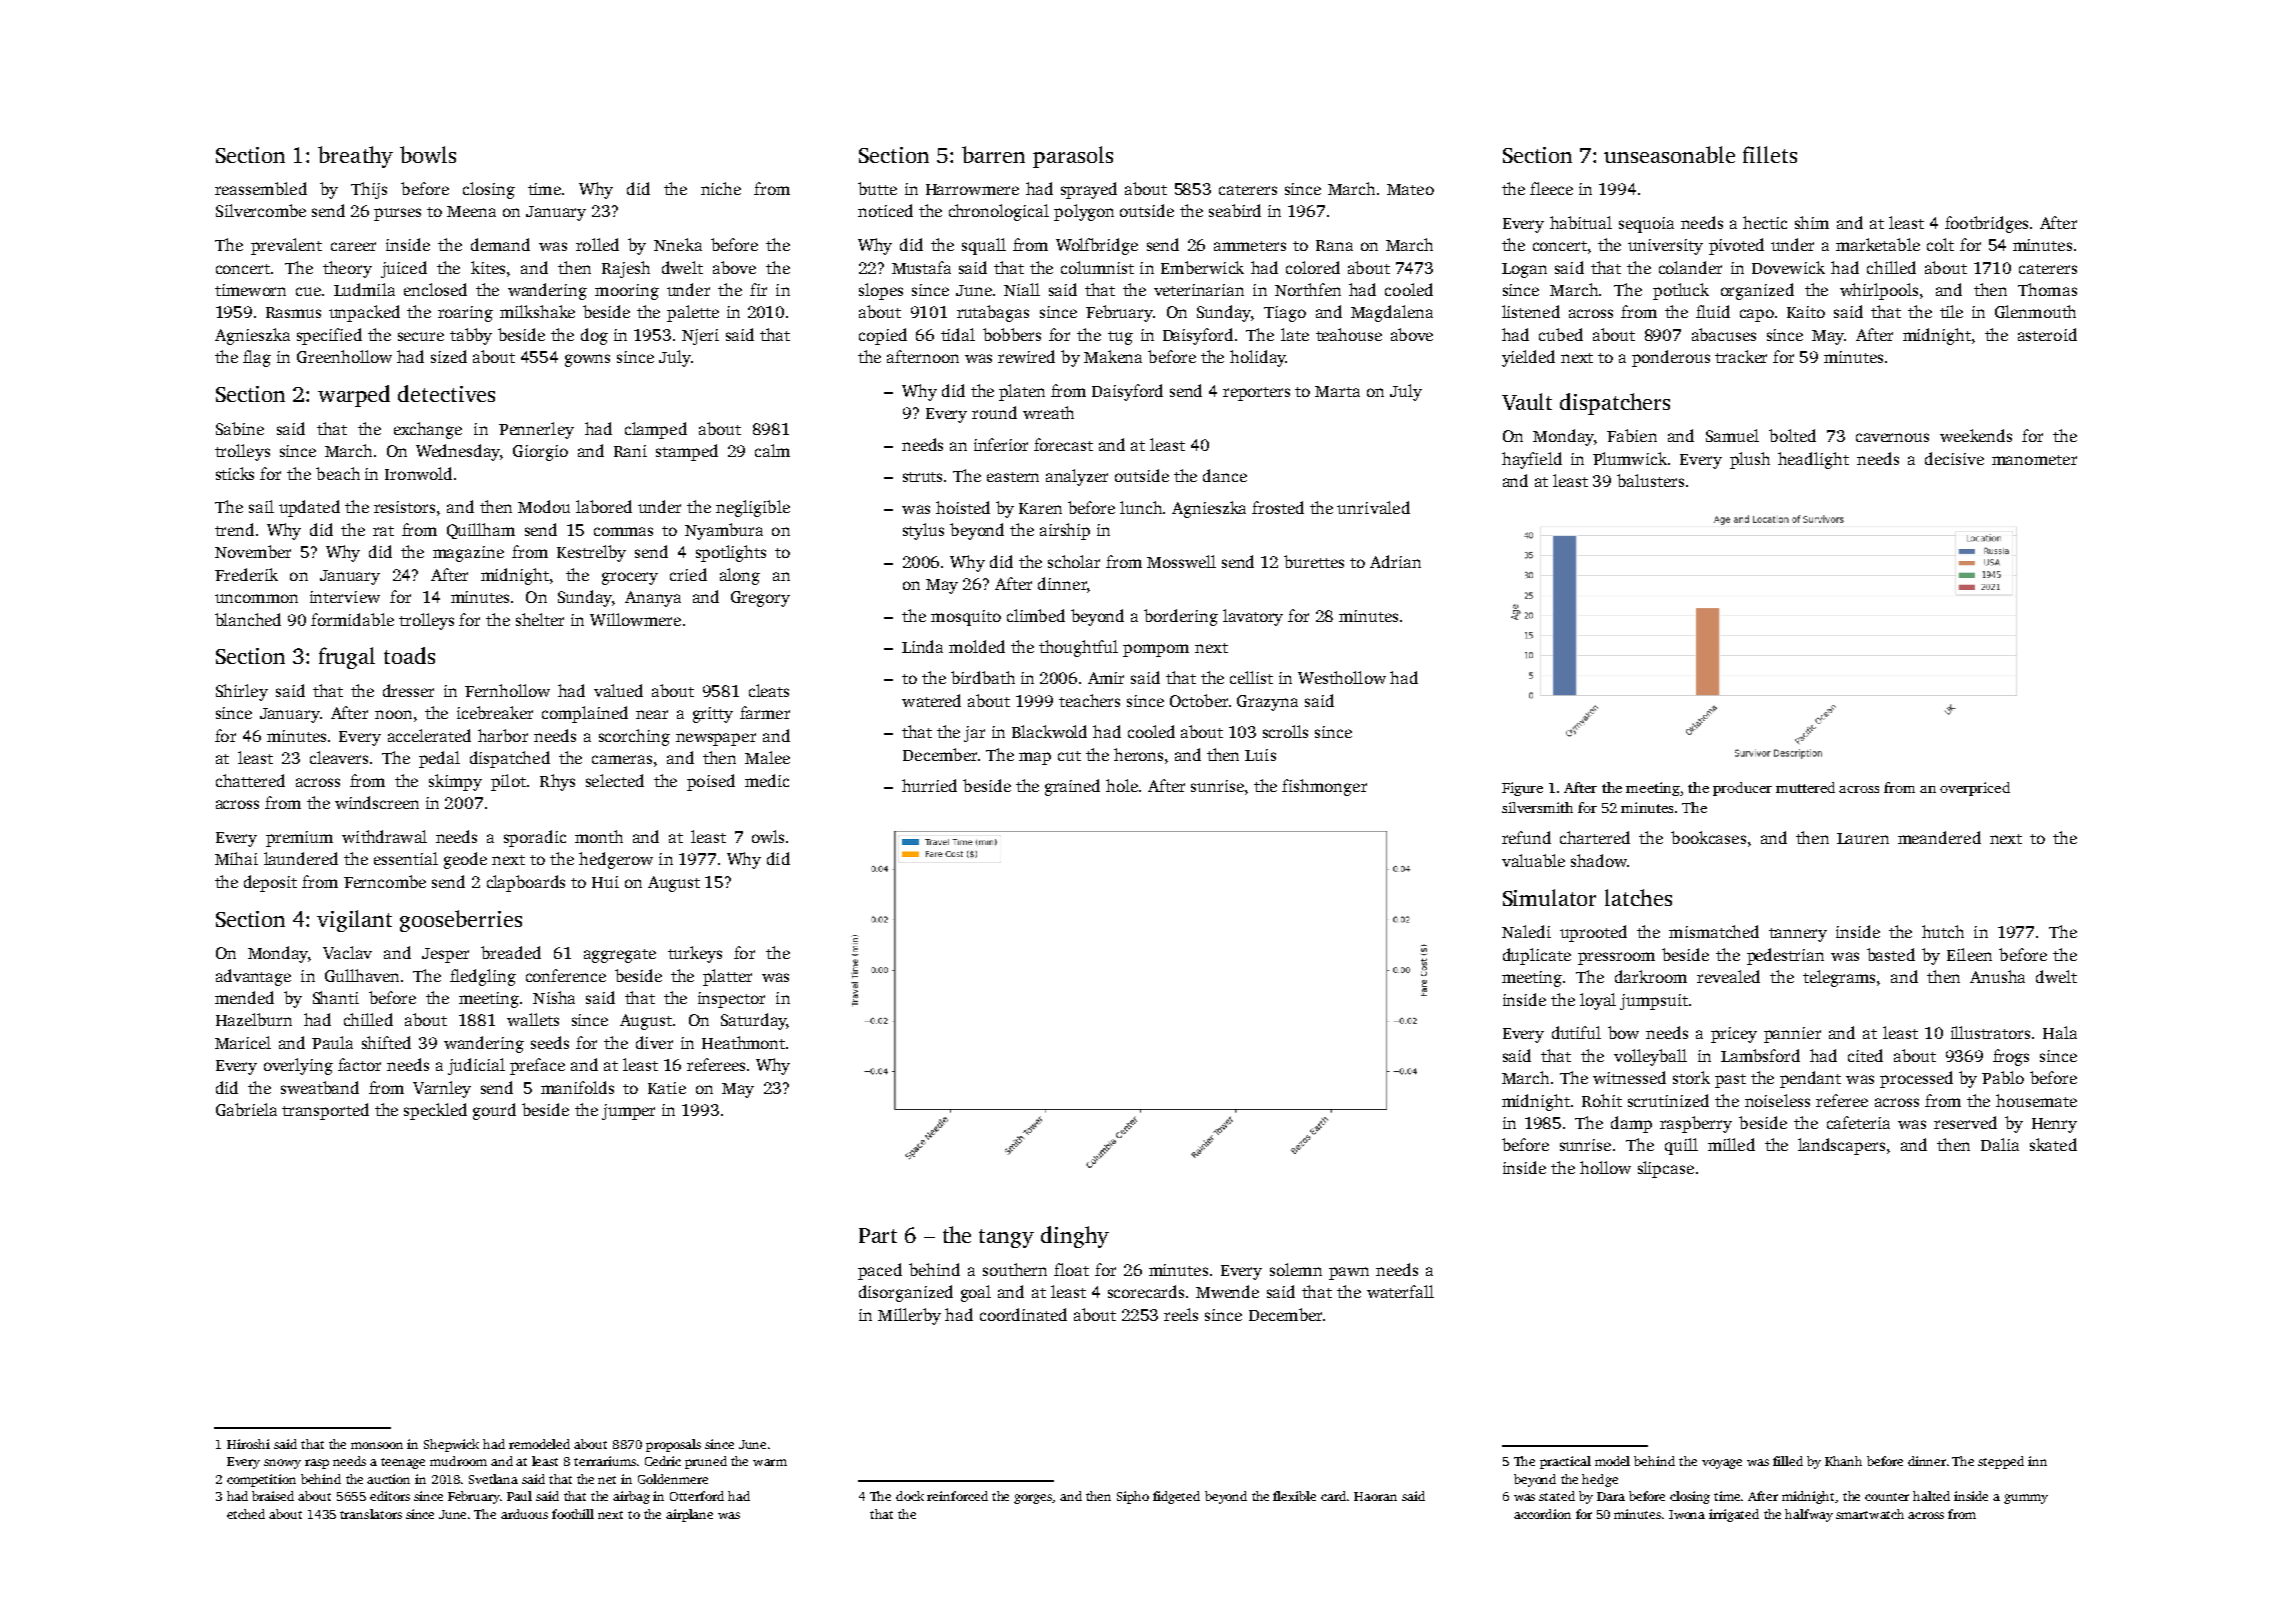  What do you see at coordinates (535, 838) in the document?
I see `sporadic` at bounding box center [535, 838].
